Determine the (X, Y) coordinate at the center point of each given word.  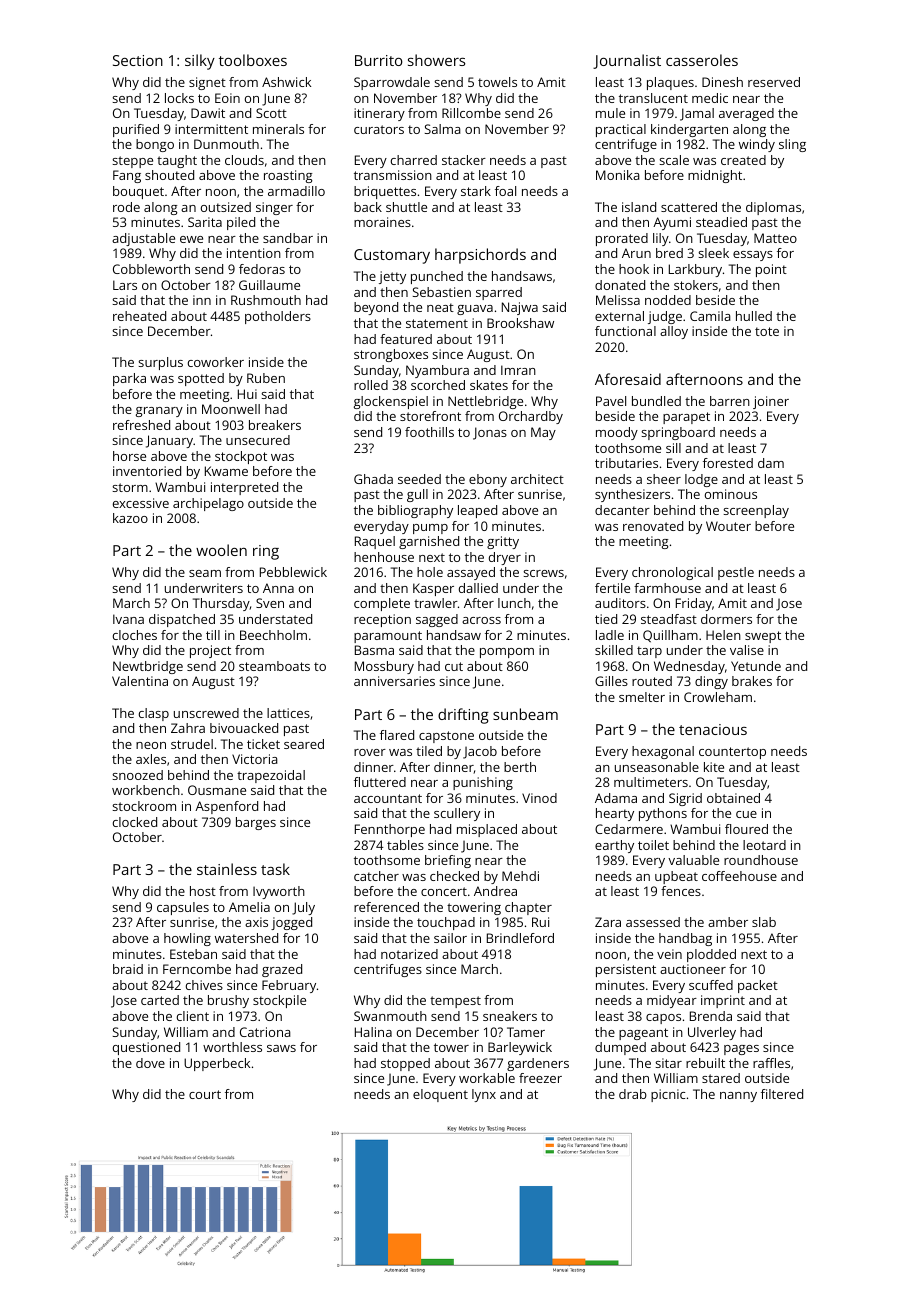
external (619, 316)
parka (129, 379)
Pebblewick (293, 572)
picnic (668, 1095)
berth (520, 767)
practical (621, 130)
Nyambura (437, 371)
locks (179, 98)
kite (714, 767)
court (205, 1094)
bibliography (415, 511)
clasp (154, 714)
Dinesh (722, 82)
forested (728, 463)
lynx (484, 1095)
